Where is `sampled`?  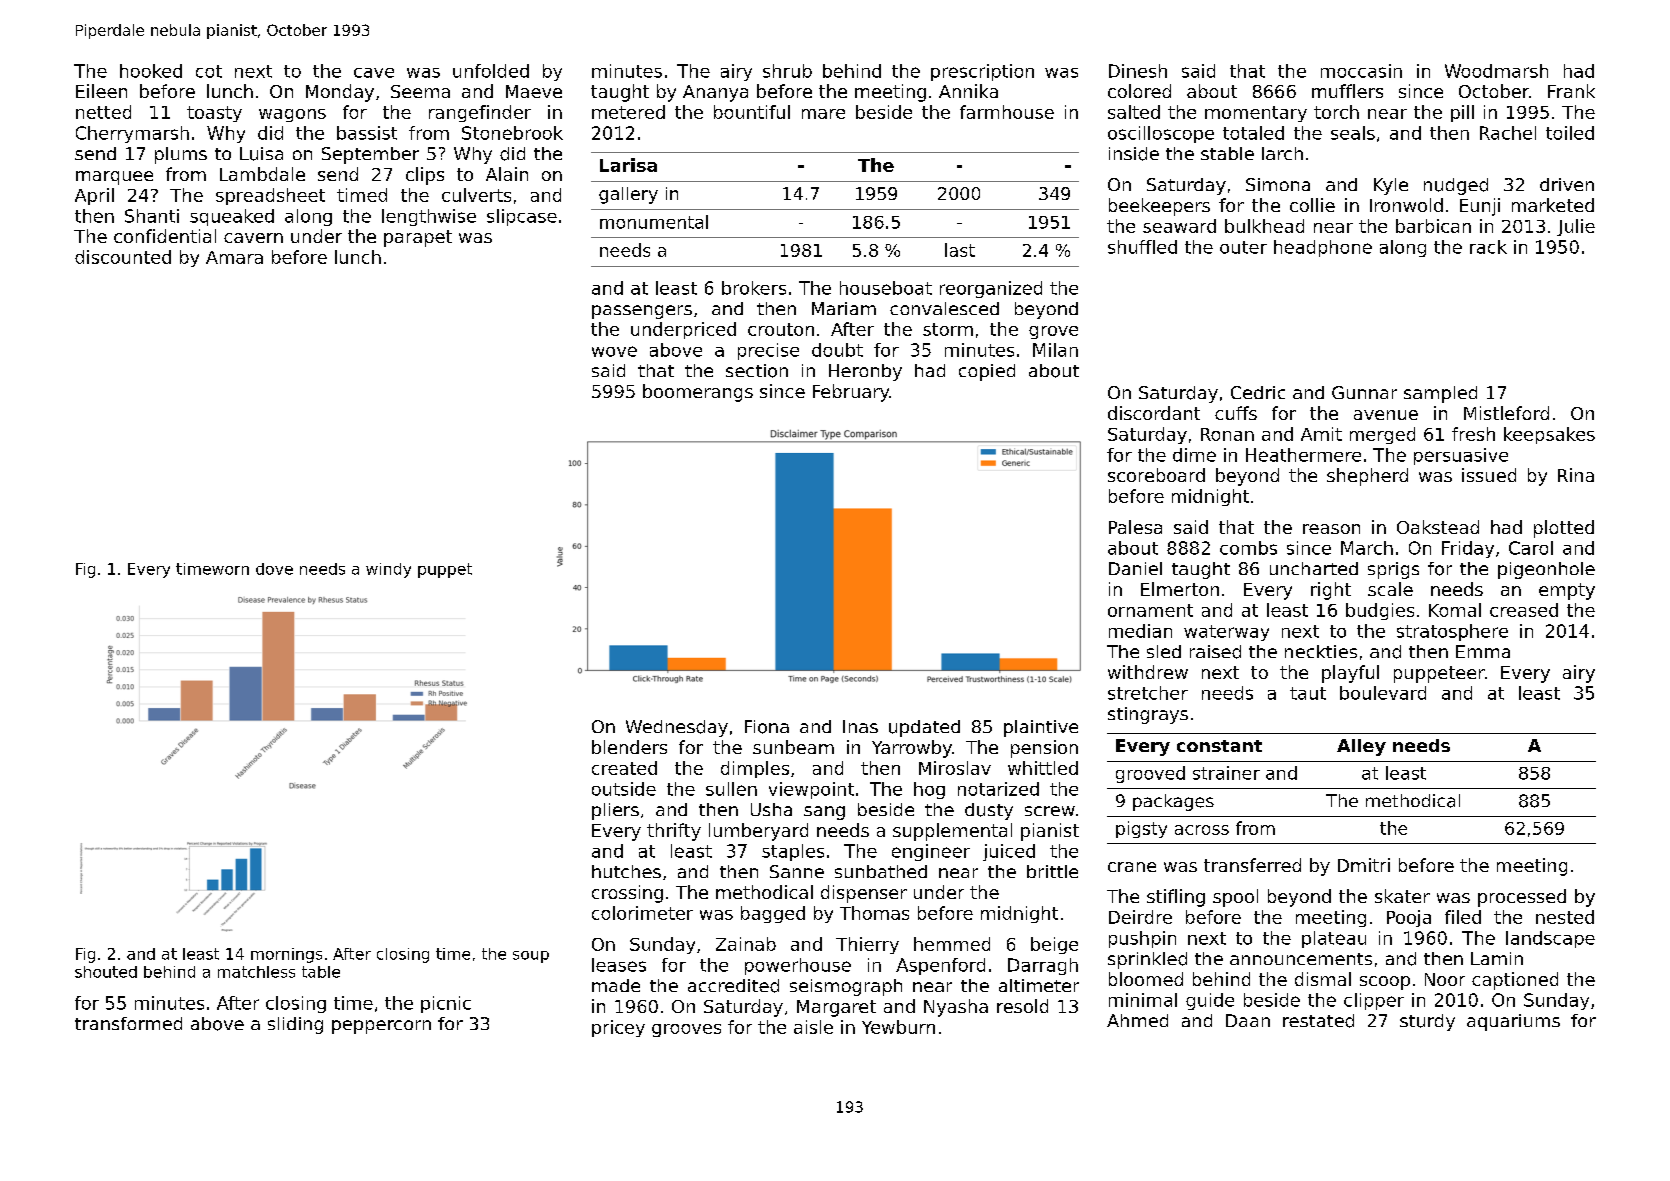 sampled is located at coordinates (1440, 394).
